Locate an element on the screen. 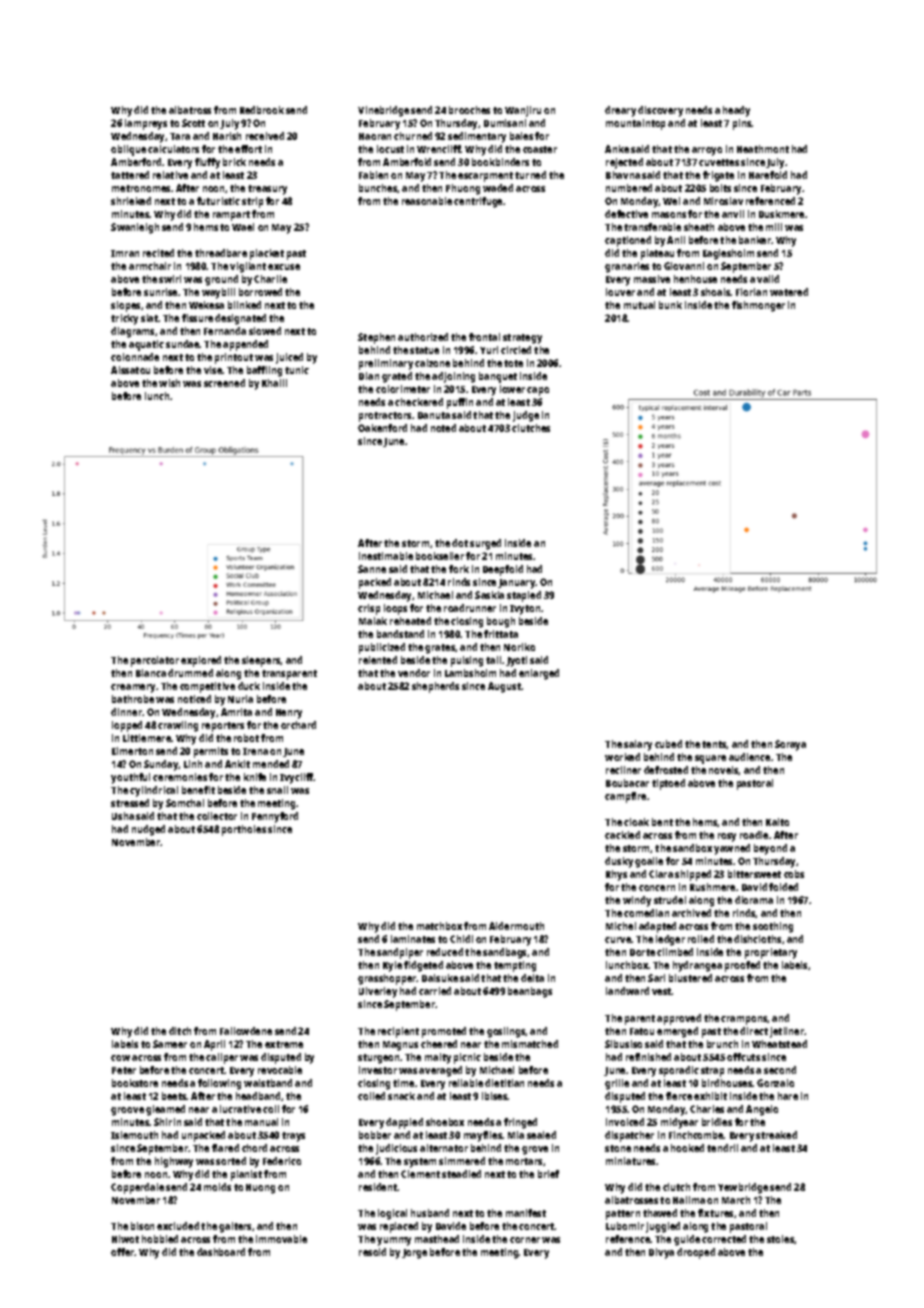 Image resolution: width=924 pixels, height=1308 pixels. second is located at coordinates (780, 1070).
